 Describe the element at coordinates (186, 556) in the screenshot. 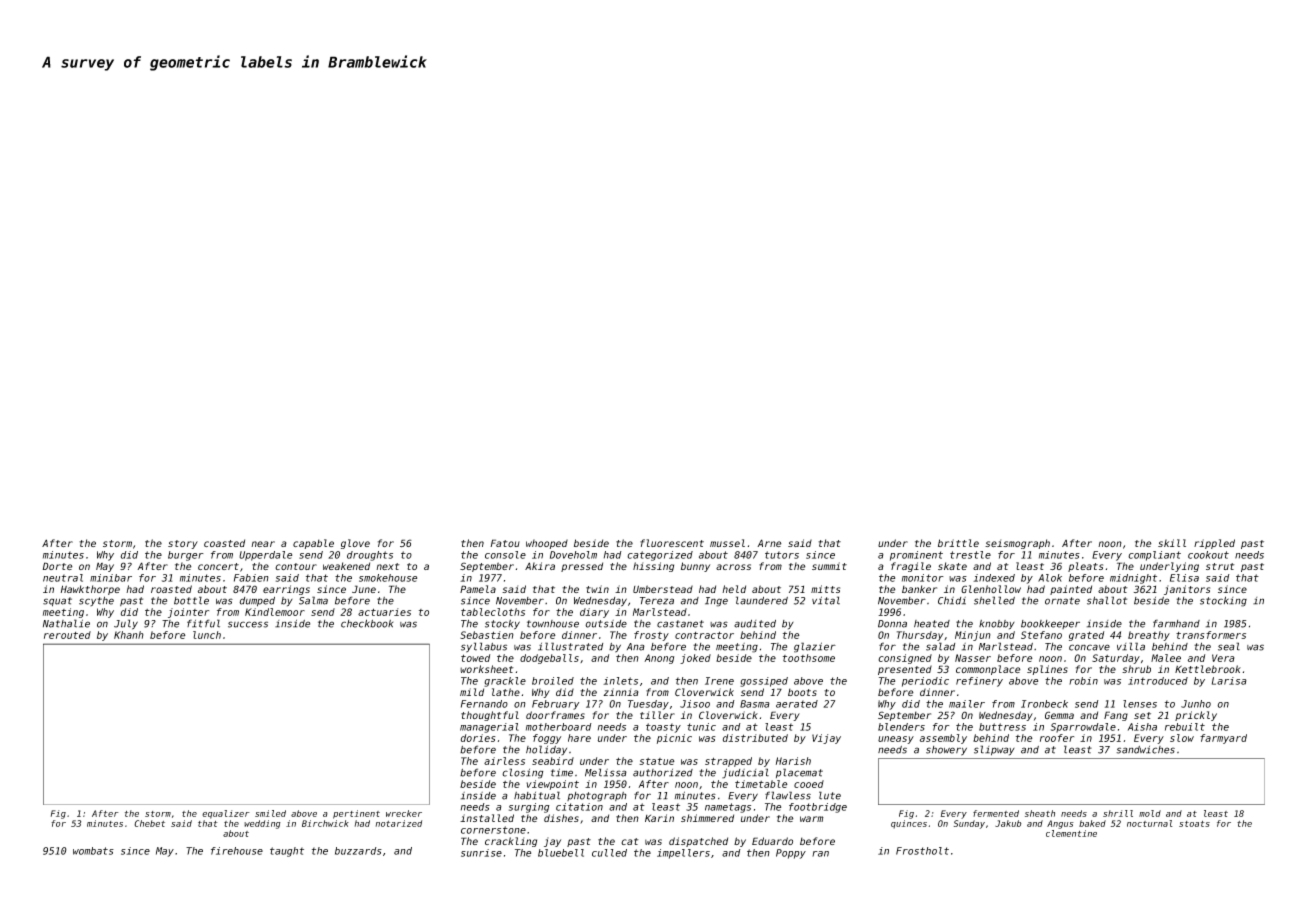

I see `burger` at that location.
